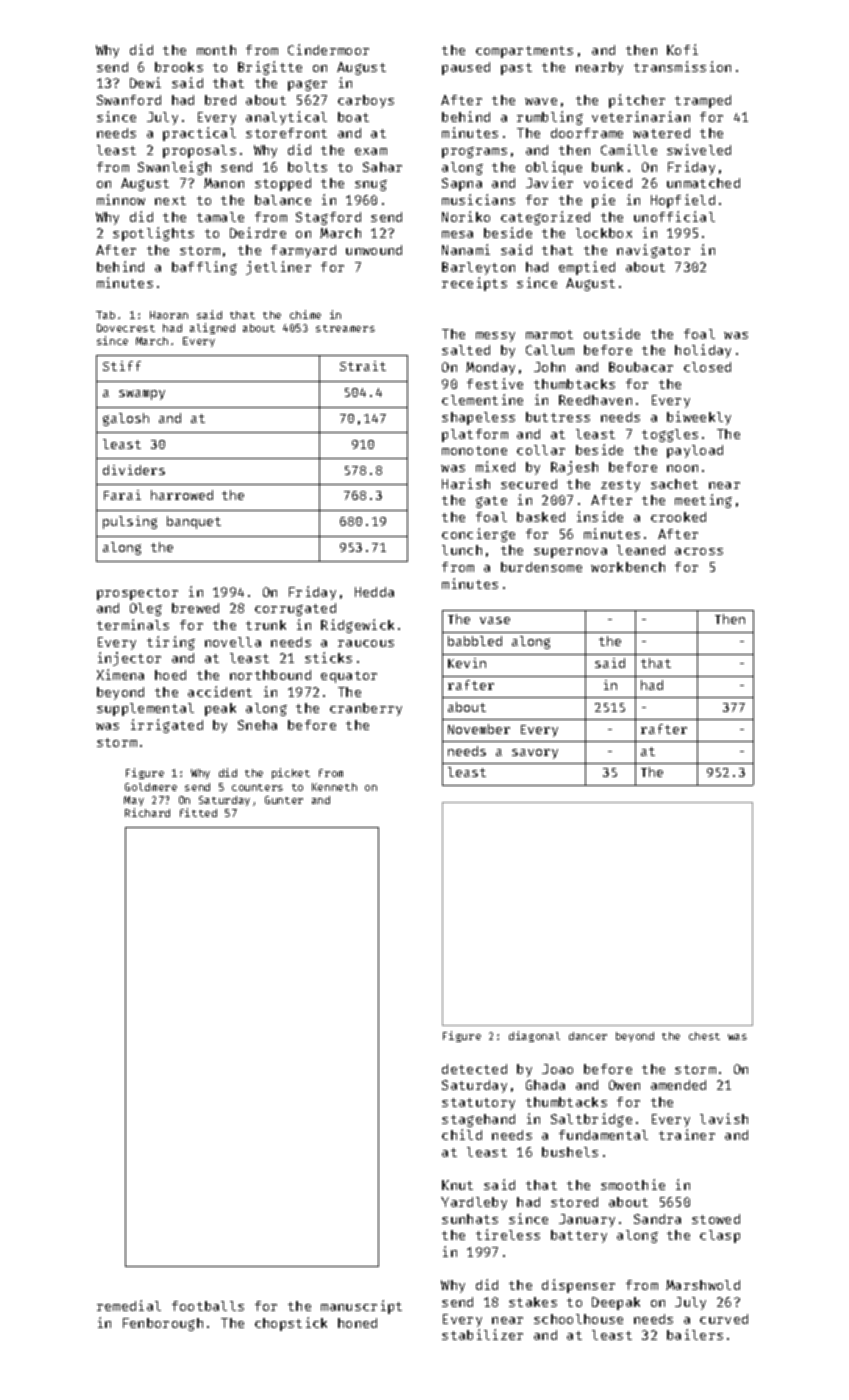 Image resolution: width=849 pixels, height=1400 pixels. Describe the element at coordinates (682, 49) in the document. I see `Kofi` at that location.
